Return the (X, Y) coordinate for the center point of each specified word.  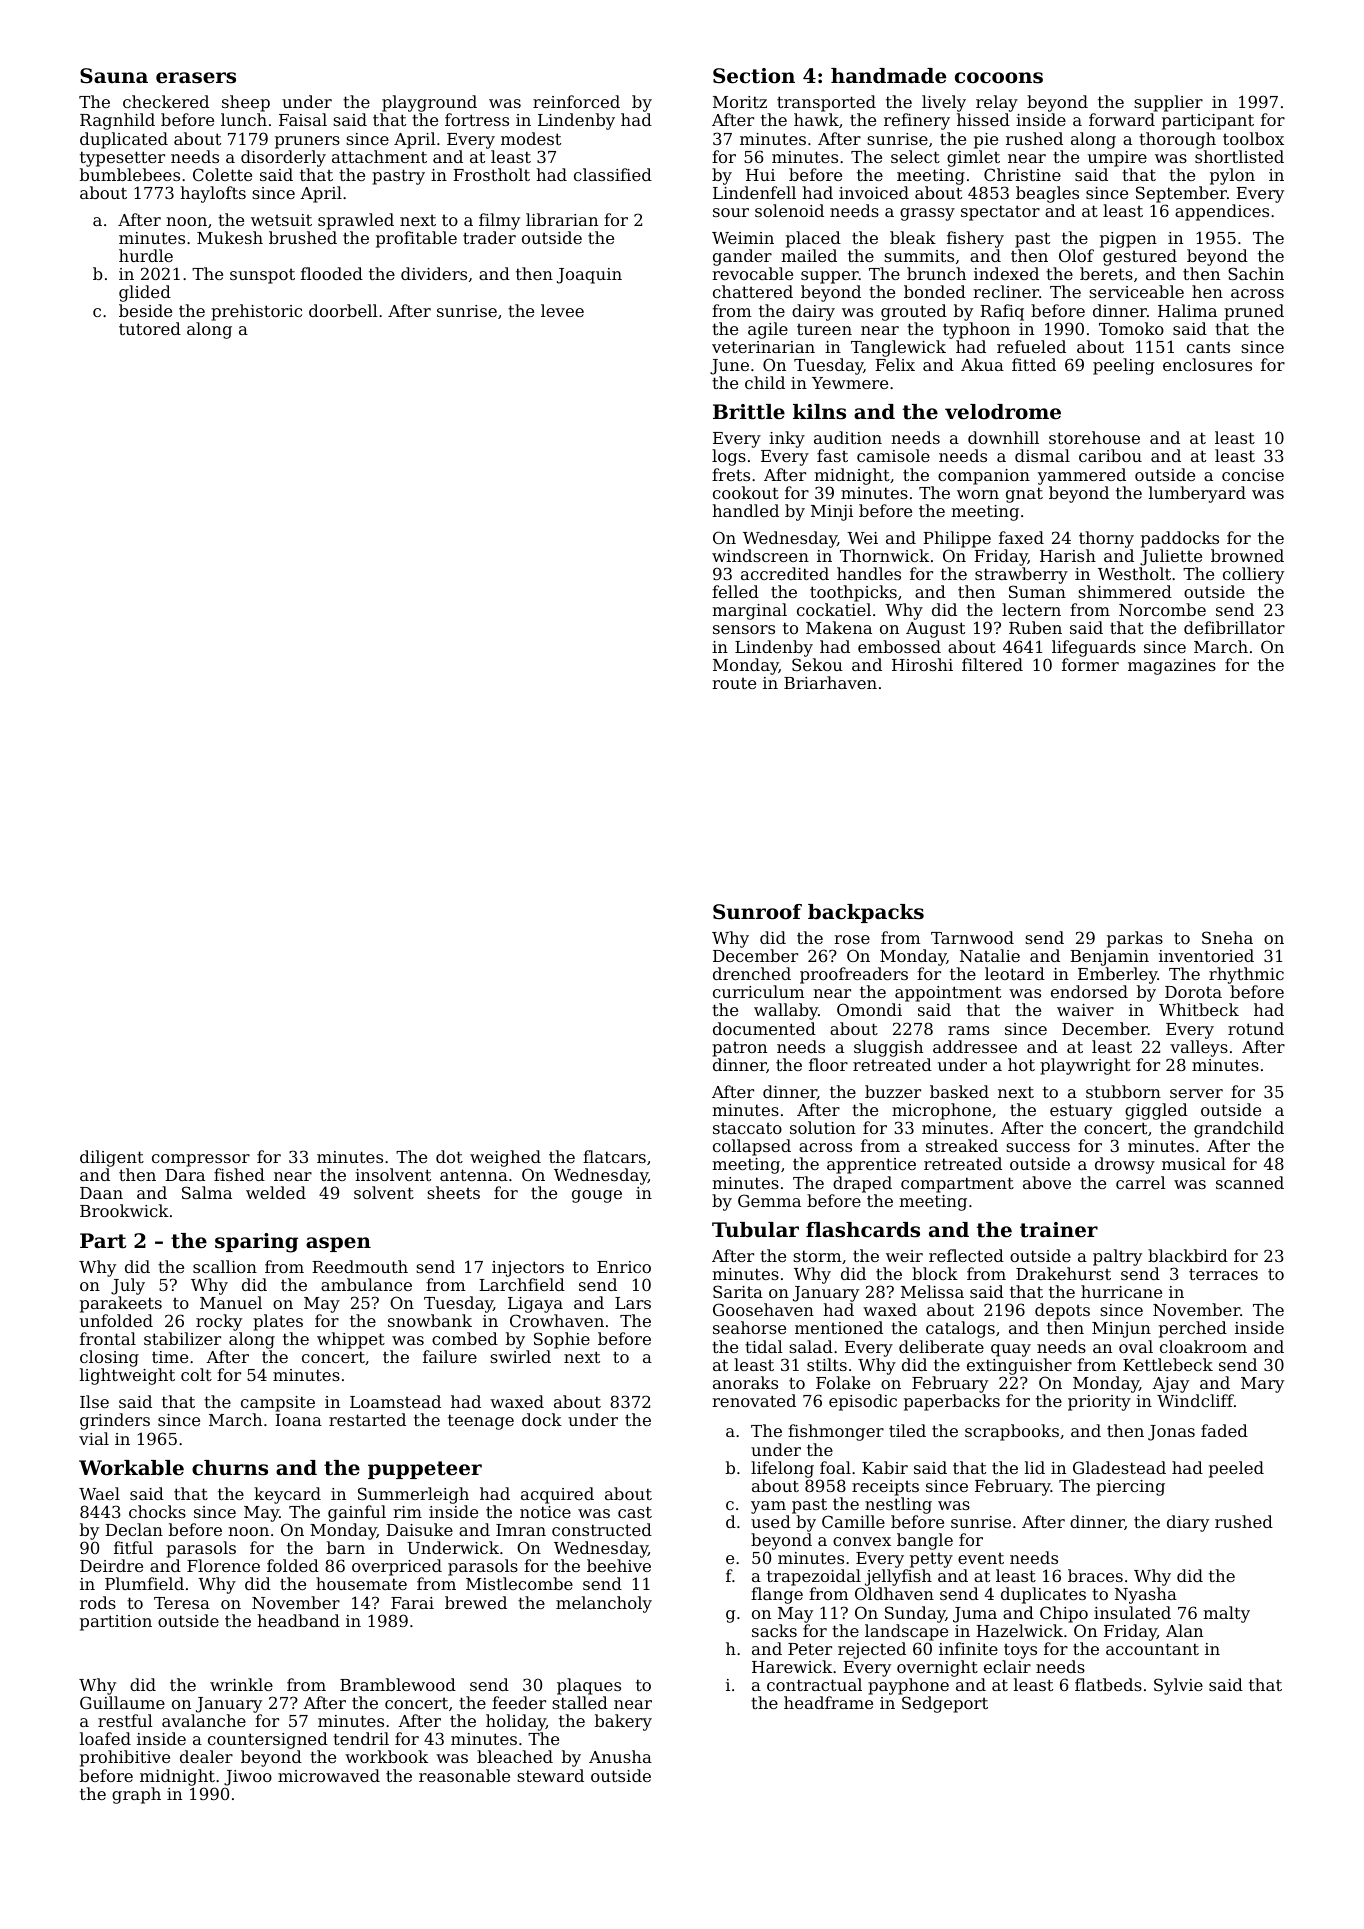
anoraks (745, 1382)
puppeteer (425, 1470)
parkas (1135, 939)
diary (1188, 1523)
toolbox (1253, 138)
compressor (201, 1160)
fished (239, 1174)
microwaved (329, 1775)
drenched (752, 973)
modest (531, 138)
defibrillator (1234, 627)
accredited (785, 573)
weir (904, 1256)
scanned (1250, 1182)
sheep (246, 103)
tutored (150, 328)
